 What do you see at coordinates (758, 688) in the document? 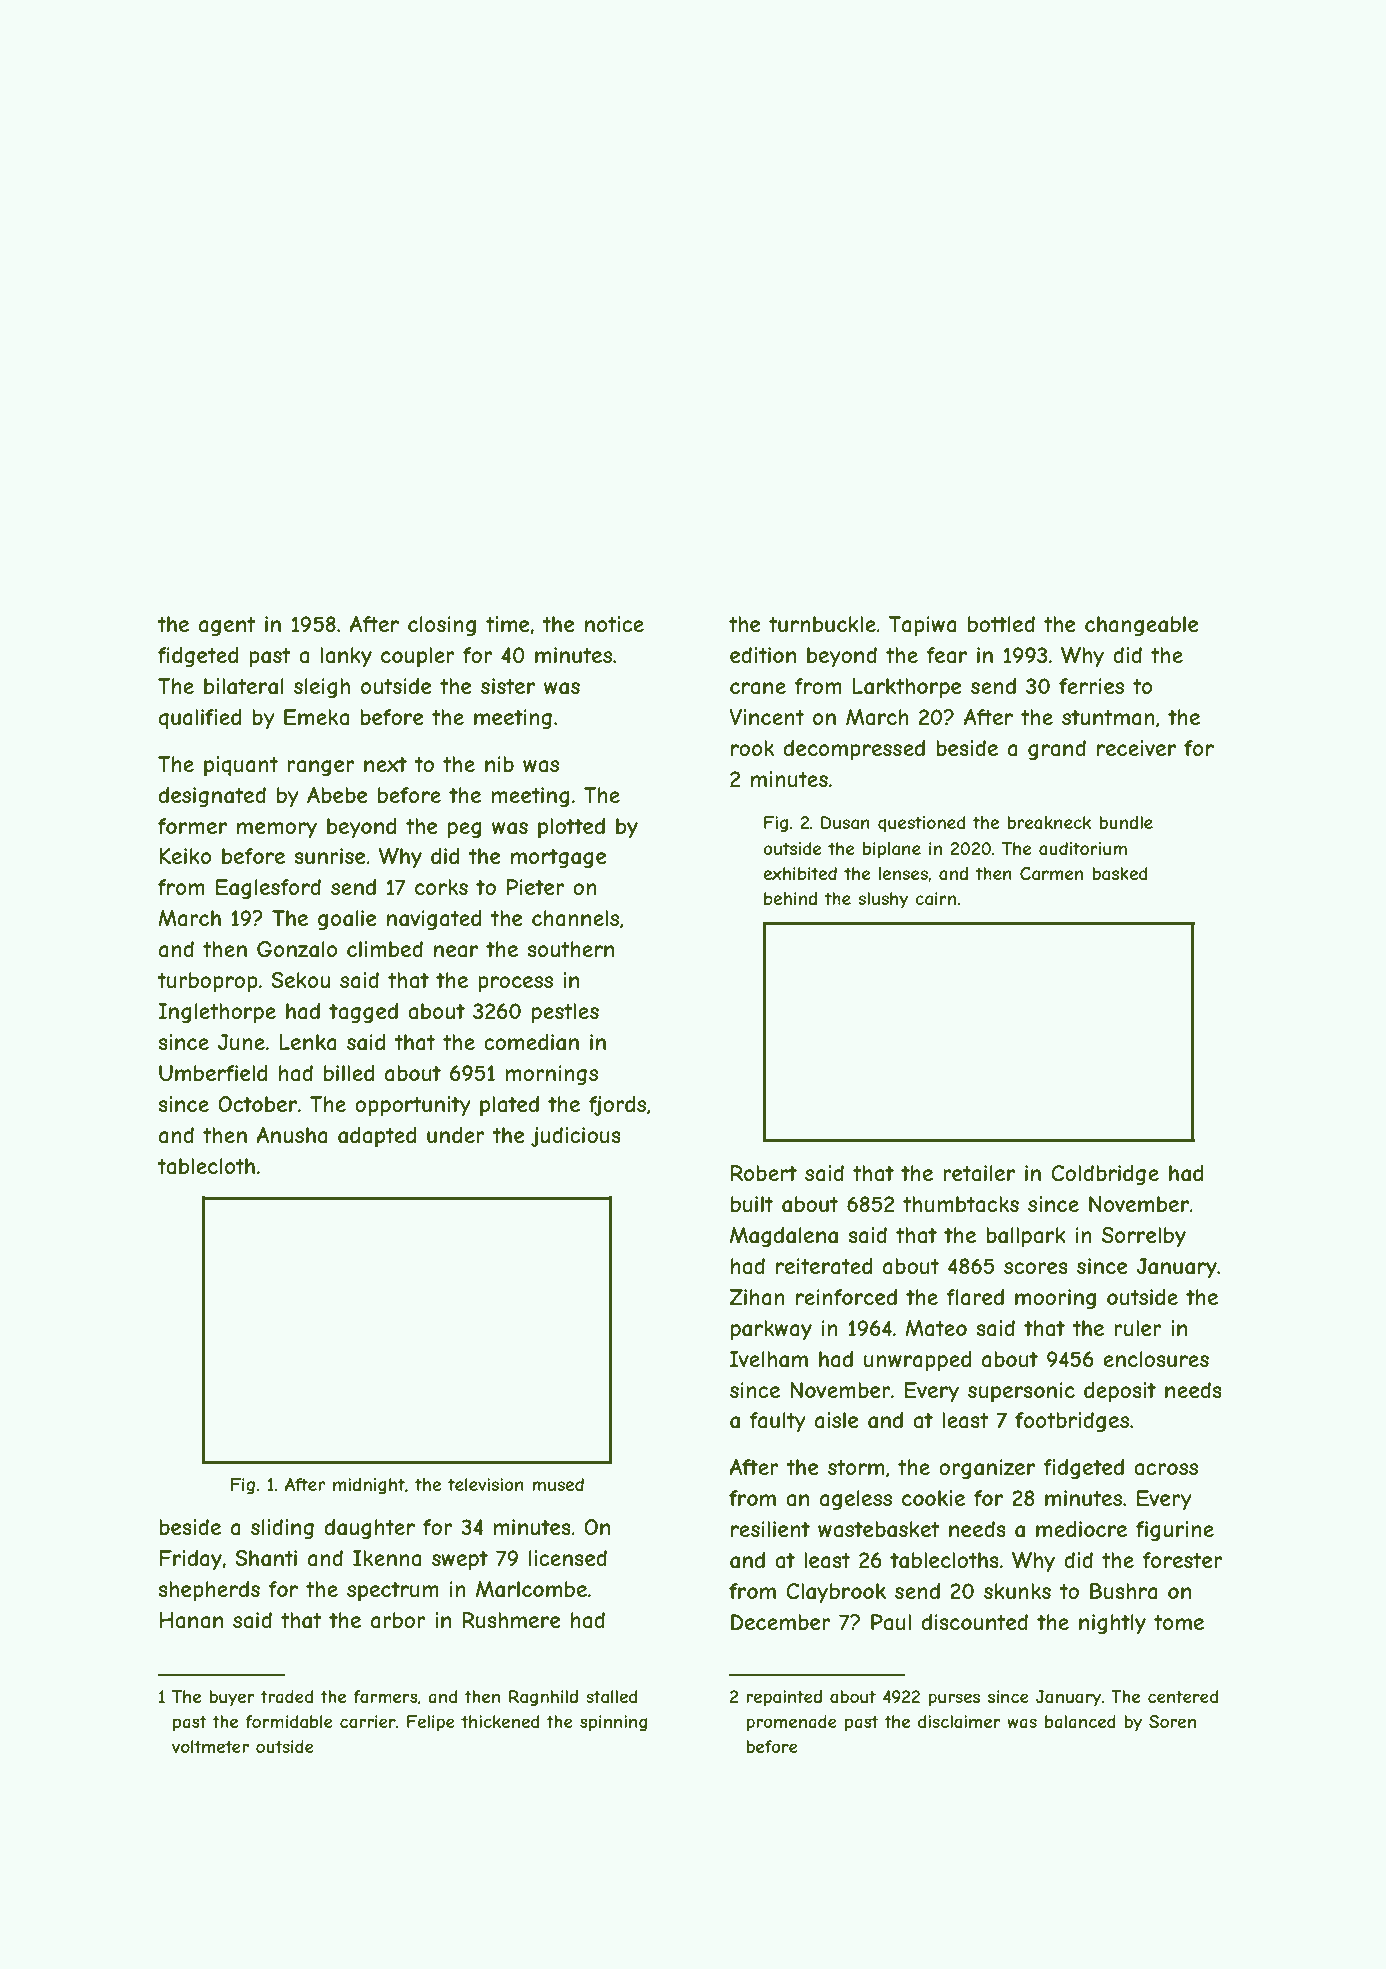
I see `crane` at bounding box center [758, 688].
